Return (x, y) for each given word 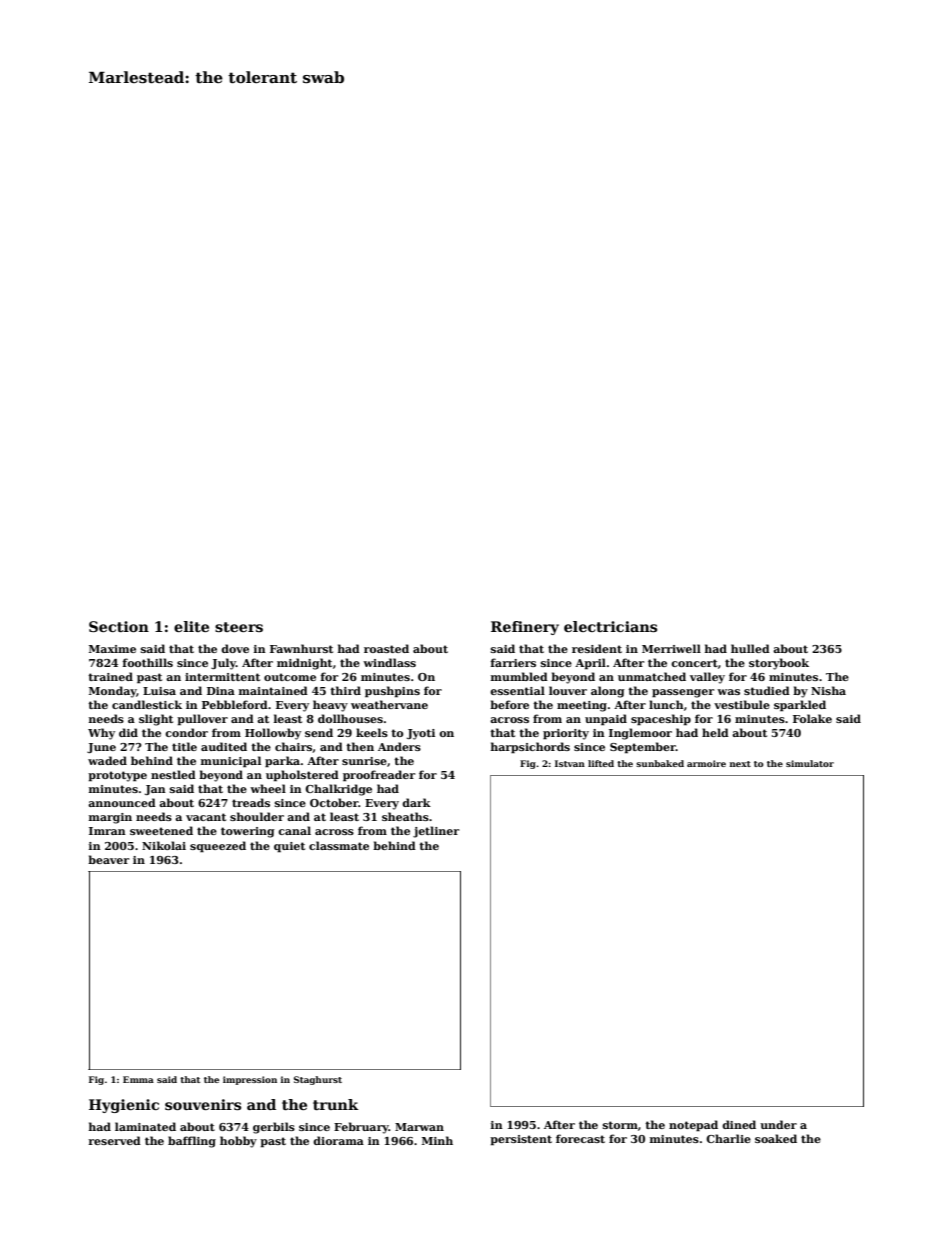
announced (122, 802)
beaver (108, 859)
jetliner (436, 832)
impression (250, 1080)
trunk (336, 1104)
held (715, 732)
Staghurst (318, 1080)
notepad (693, 1126)
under (778, 1124)
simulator (810, 763)
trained (110, 676)
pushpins (392, 692)
